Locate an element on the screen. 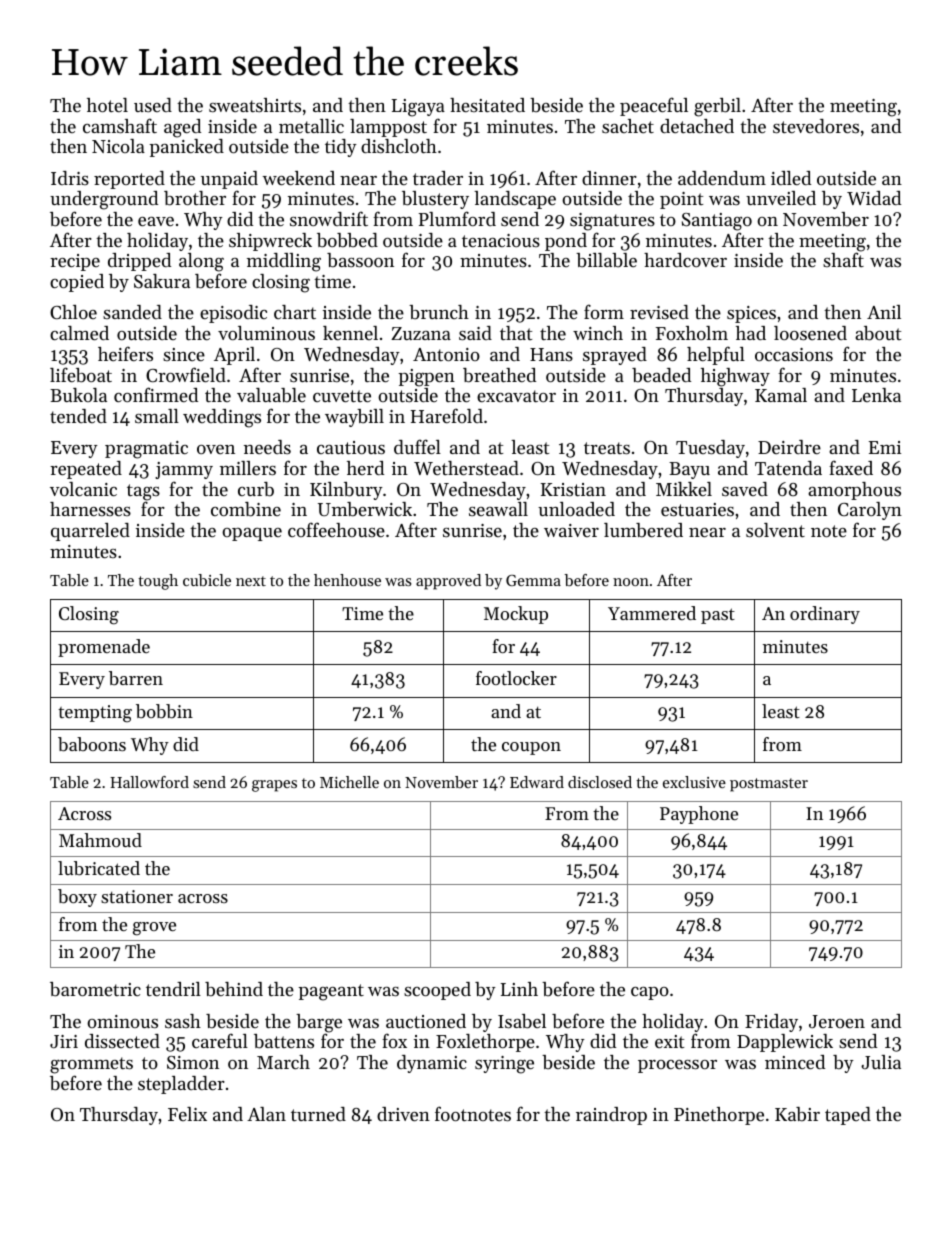 This screenshot has height=1233, width=952. peaceful is located at coordinates (654, 106).
